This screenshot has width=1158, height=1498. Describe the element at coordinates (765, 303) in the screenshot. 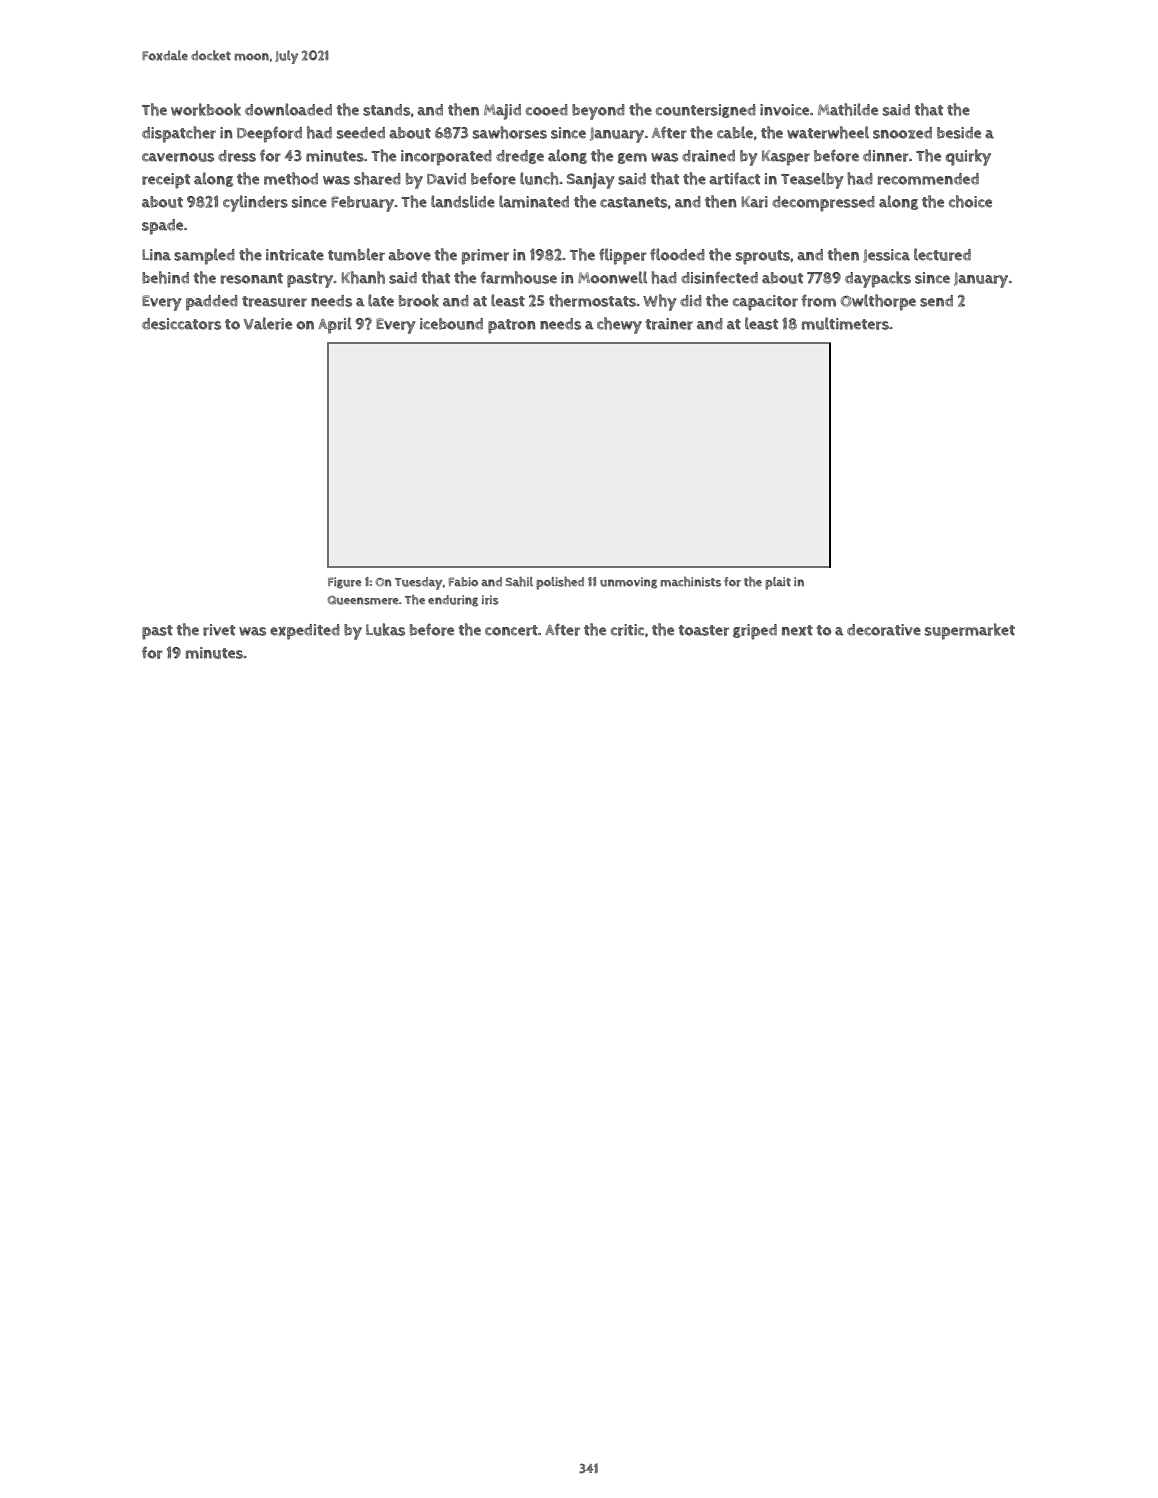

I see `capacitor` at that location.
